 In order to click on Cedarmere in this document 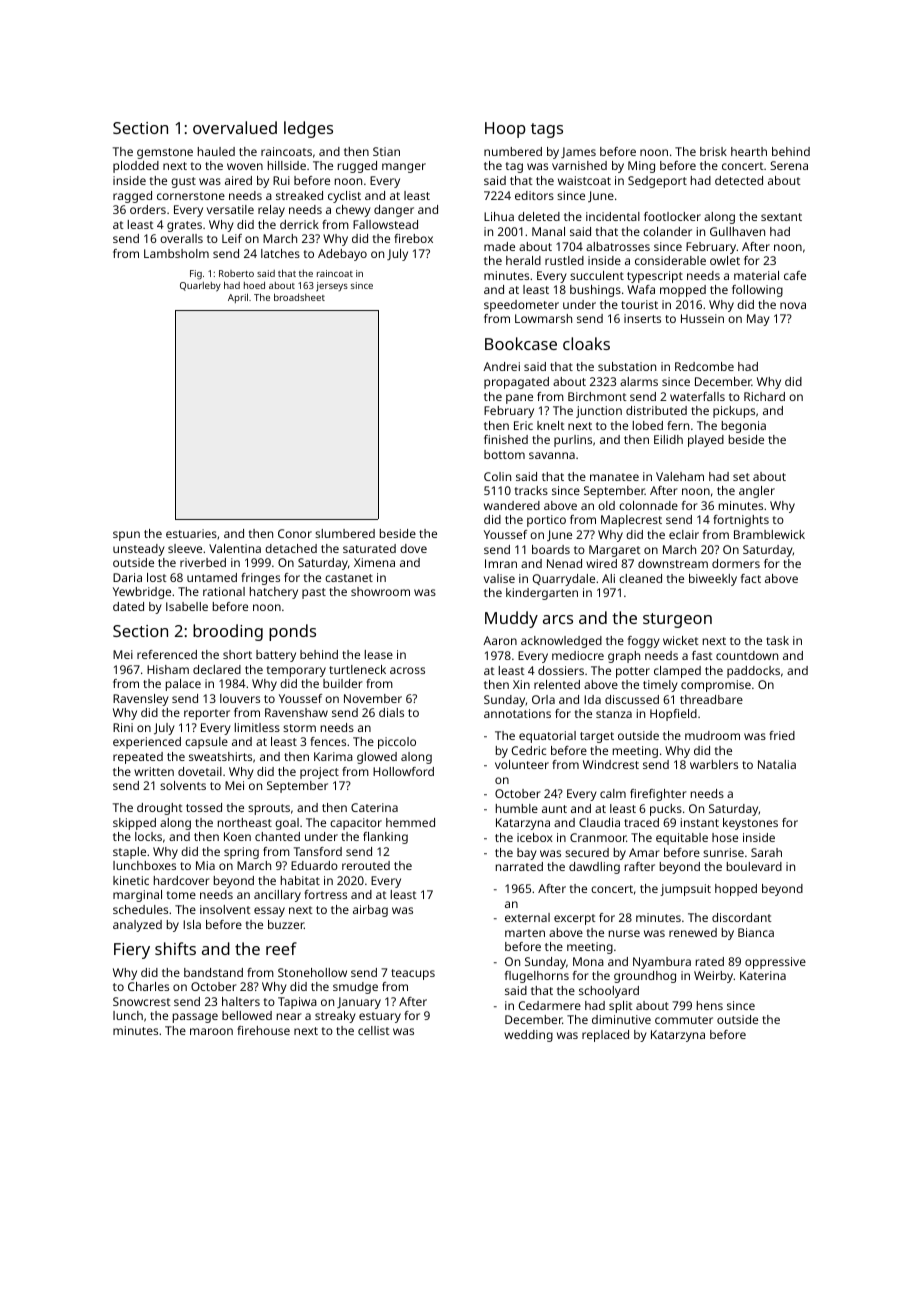, I will do `click(550, 1005)`.
